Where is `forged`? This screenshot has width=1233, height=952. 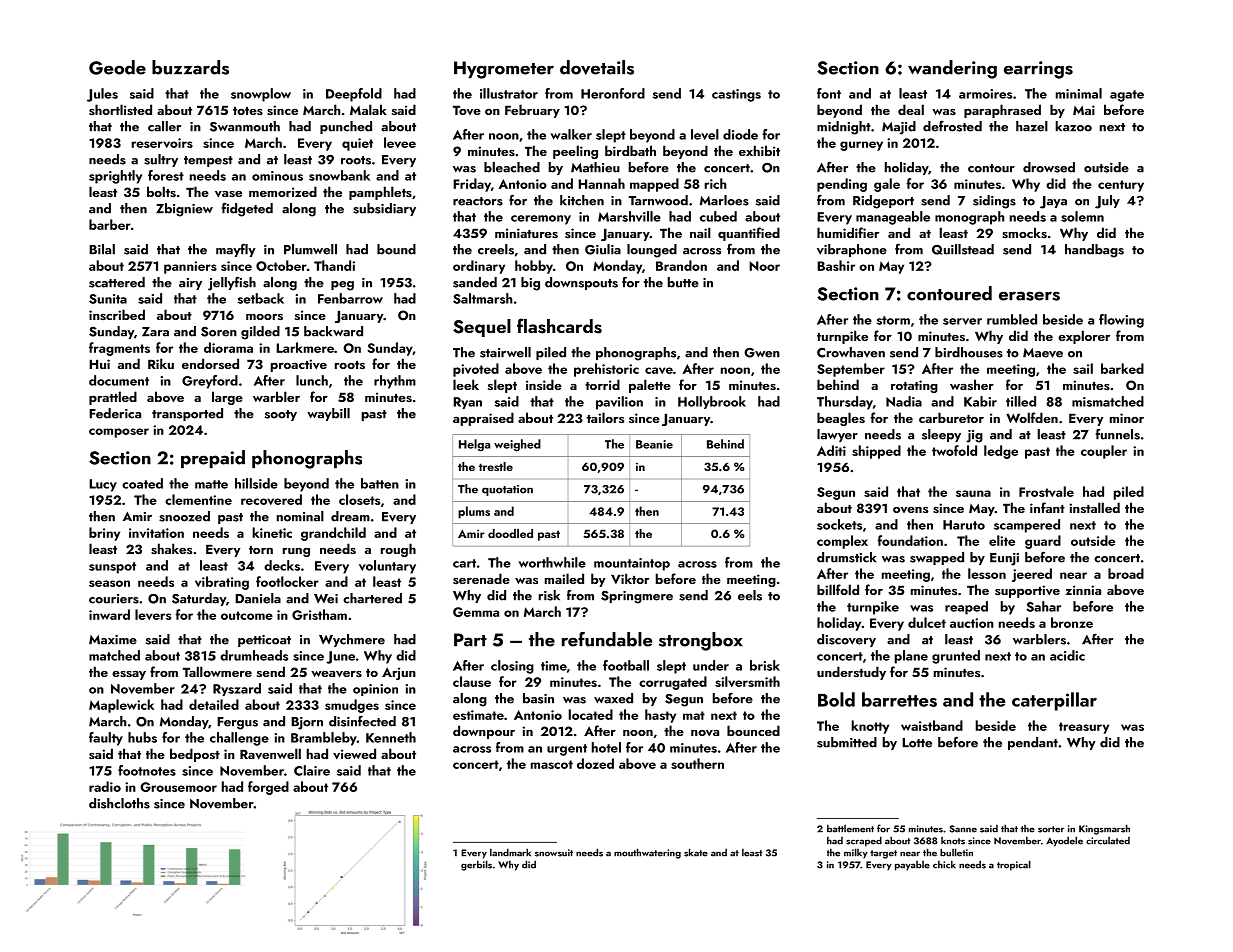 forged is located at coordinates (268, 788).
